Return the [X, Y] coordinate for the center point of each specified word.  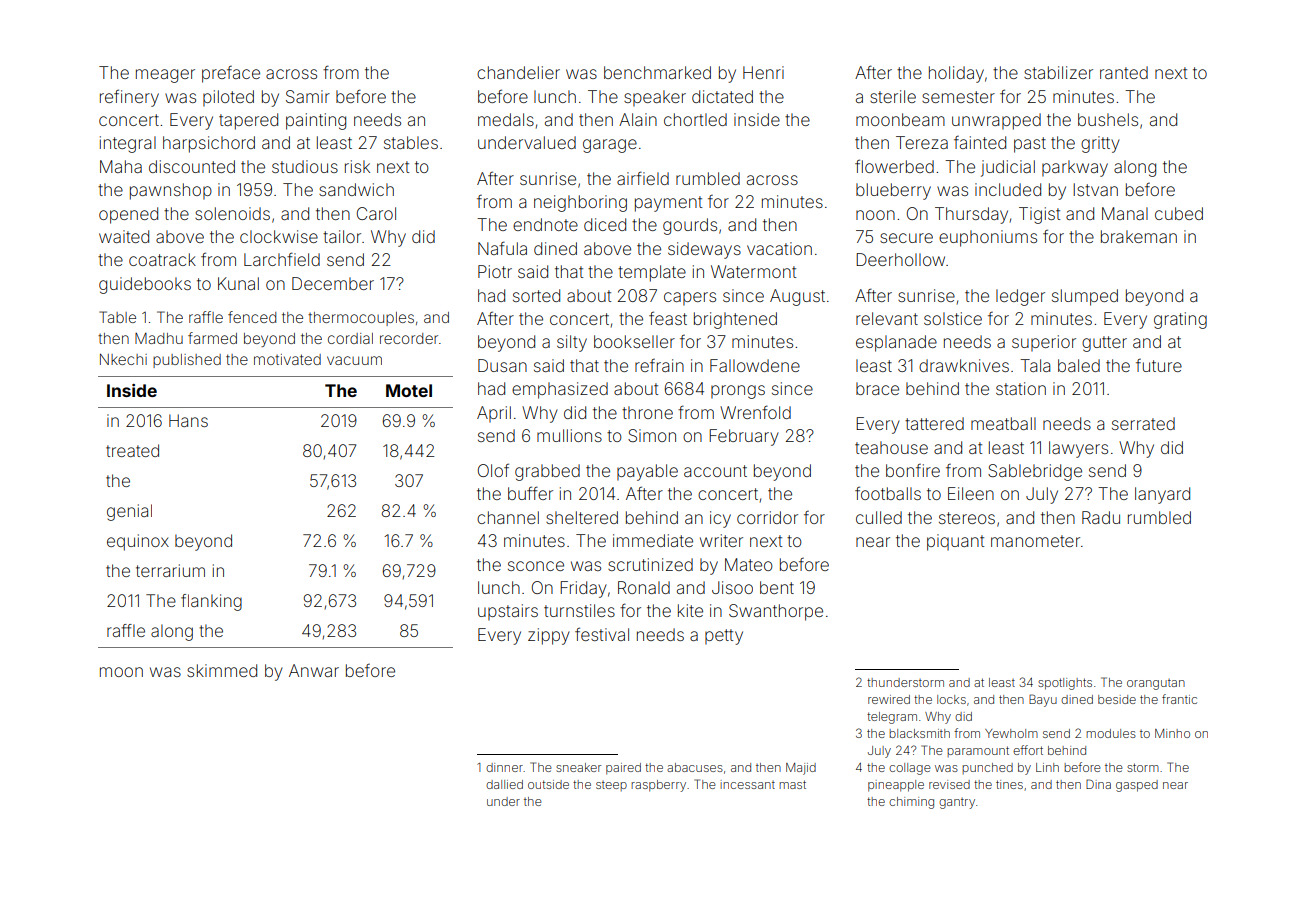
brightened [735, 320]
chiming [911, 803]
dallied [504, 784]
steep [611, 786]
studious [305, 166]
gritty [1100, 144]
